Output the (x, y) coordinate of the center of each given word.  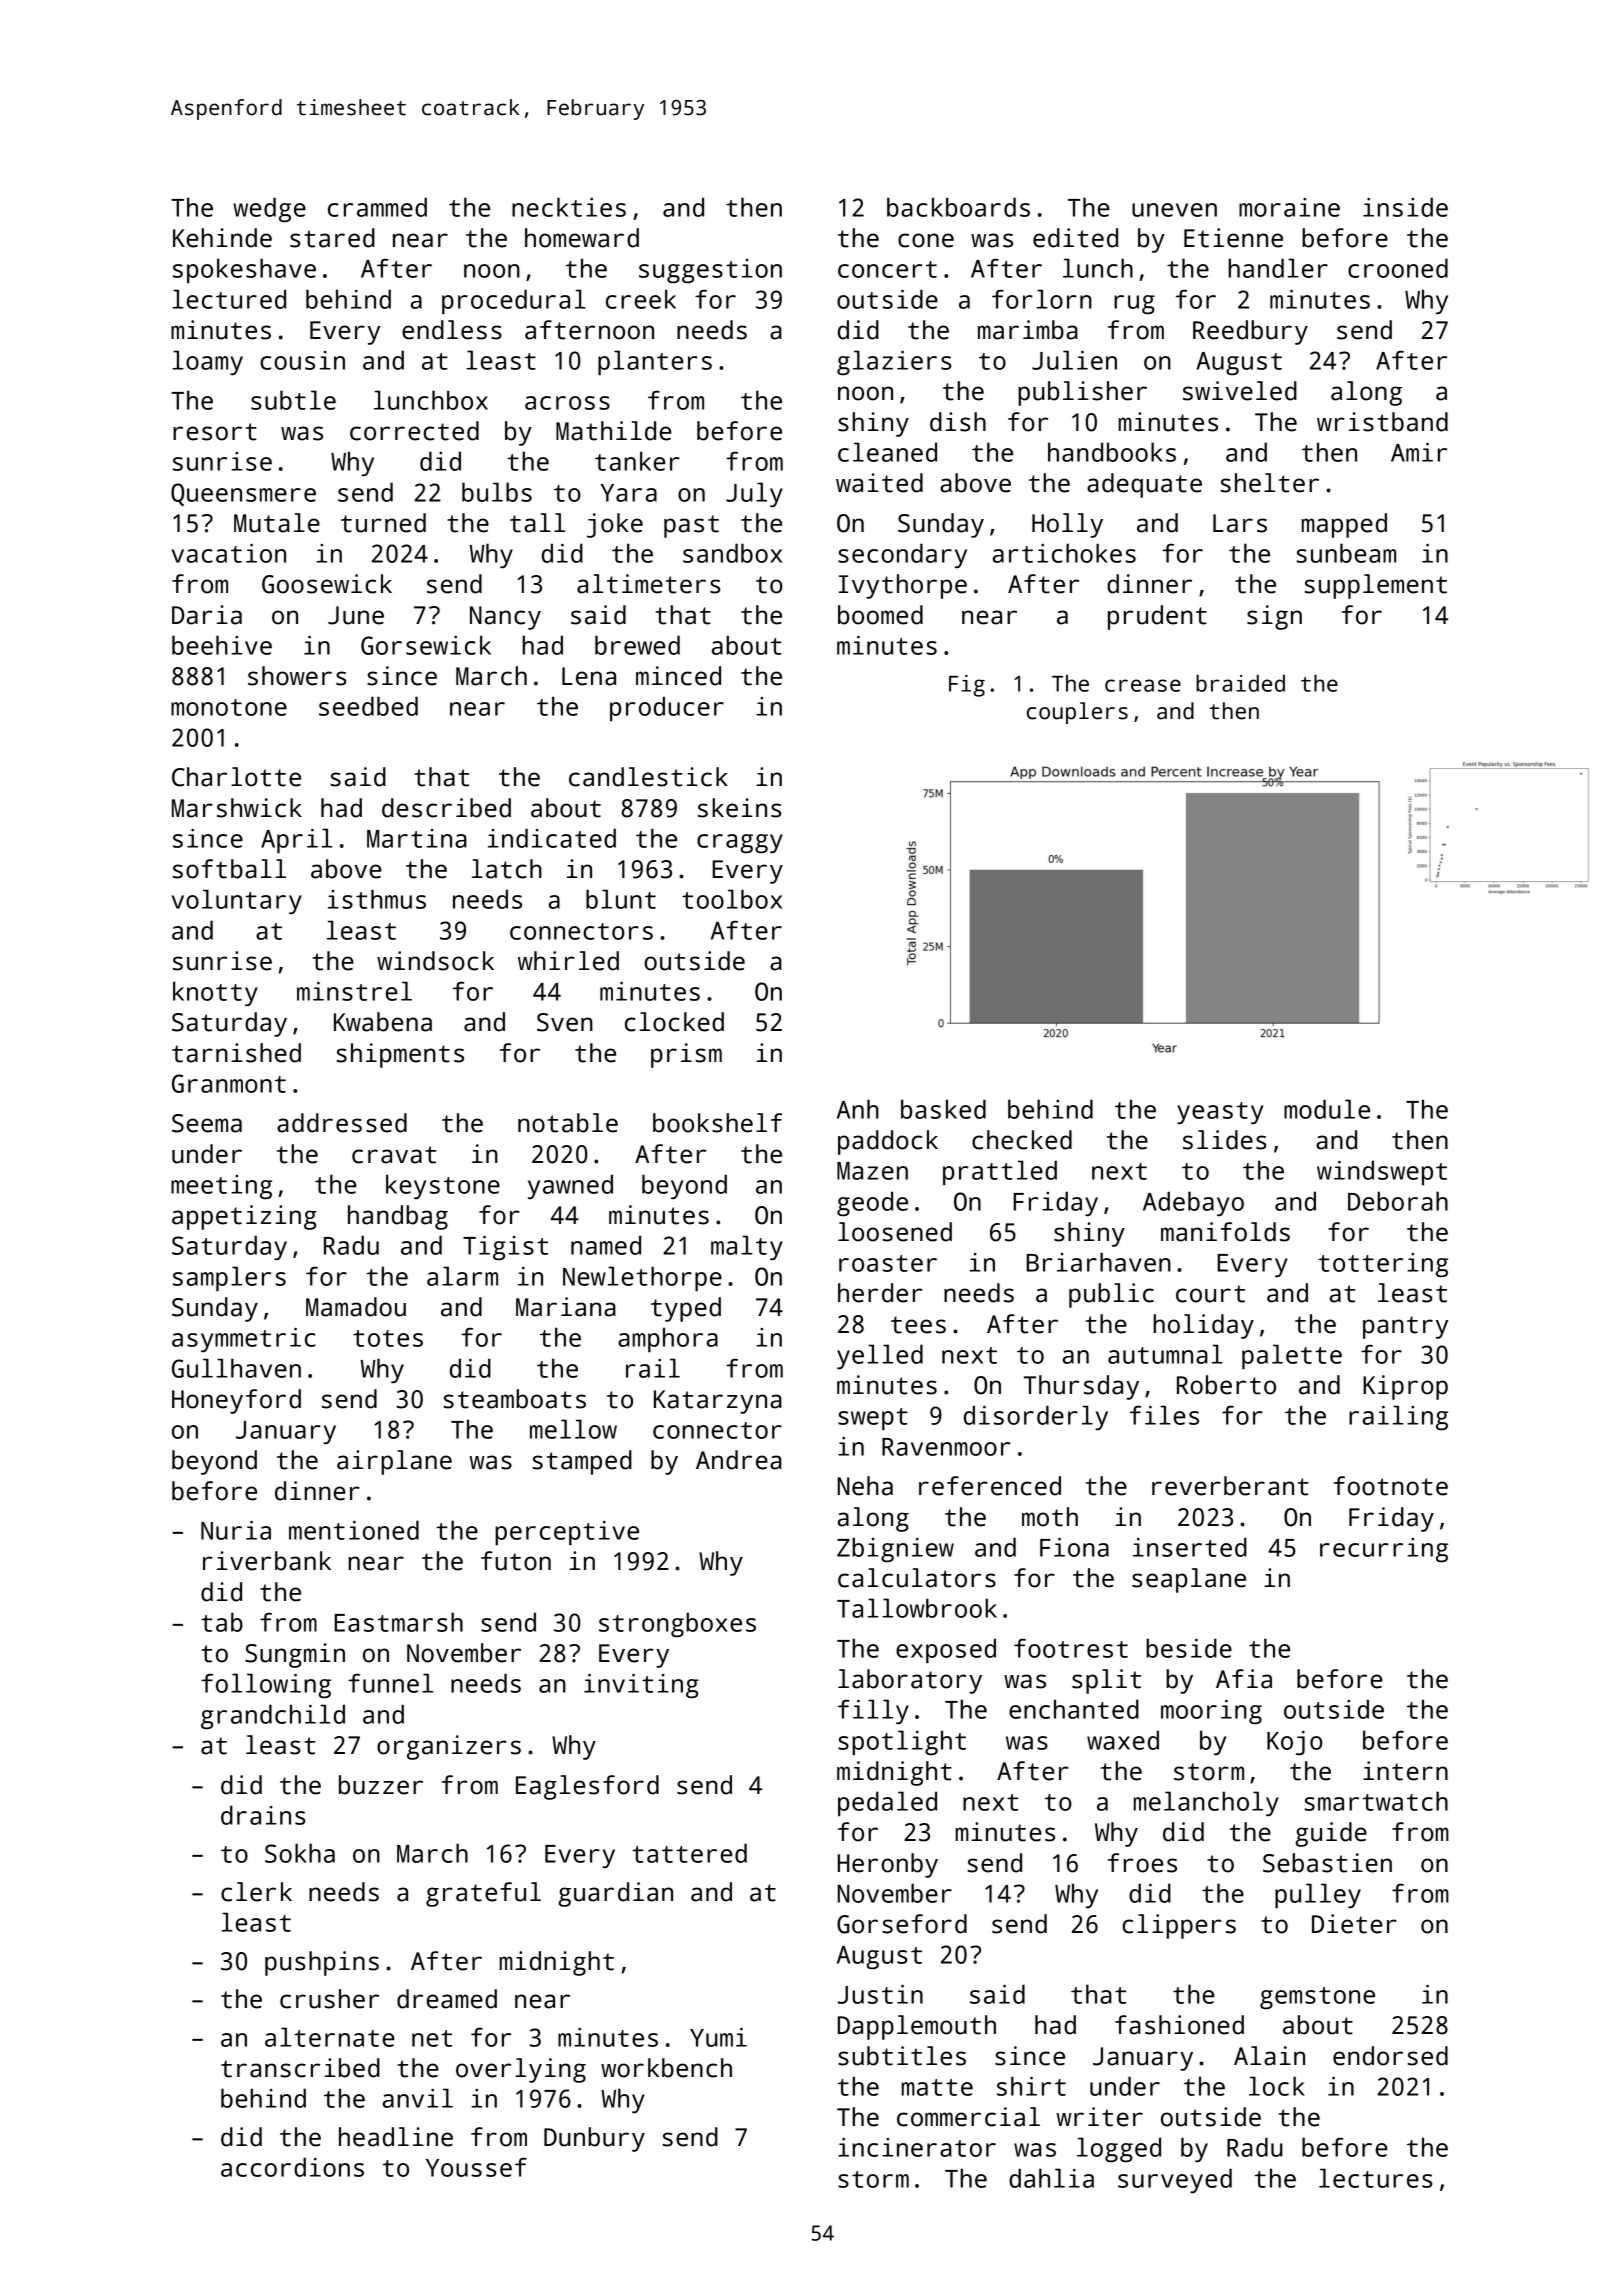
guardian (615, 1894)
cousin (302, 360)
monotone (229, 707)
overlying (521, 2070)
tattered (689, 1853)
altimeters (649, 584)
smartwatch (1376, 1801)
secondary (902, 555)
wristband (1382, 422)
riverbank (267, 1561)
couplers (1077, 713)
